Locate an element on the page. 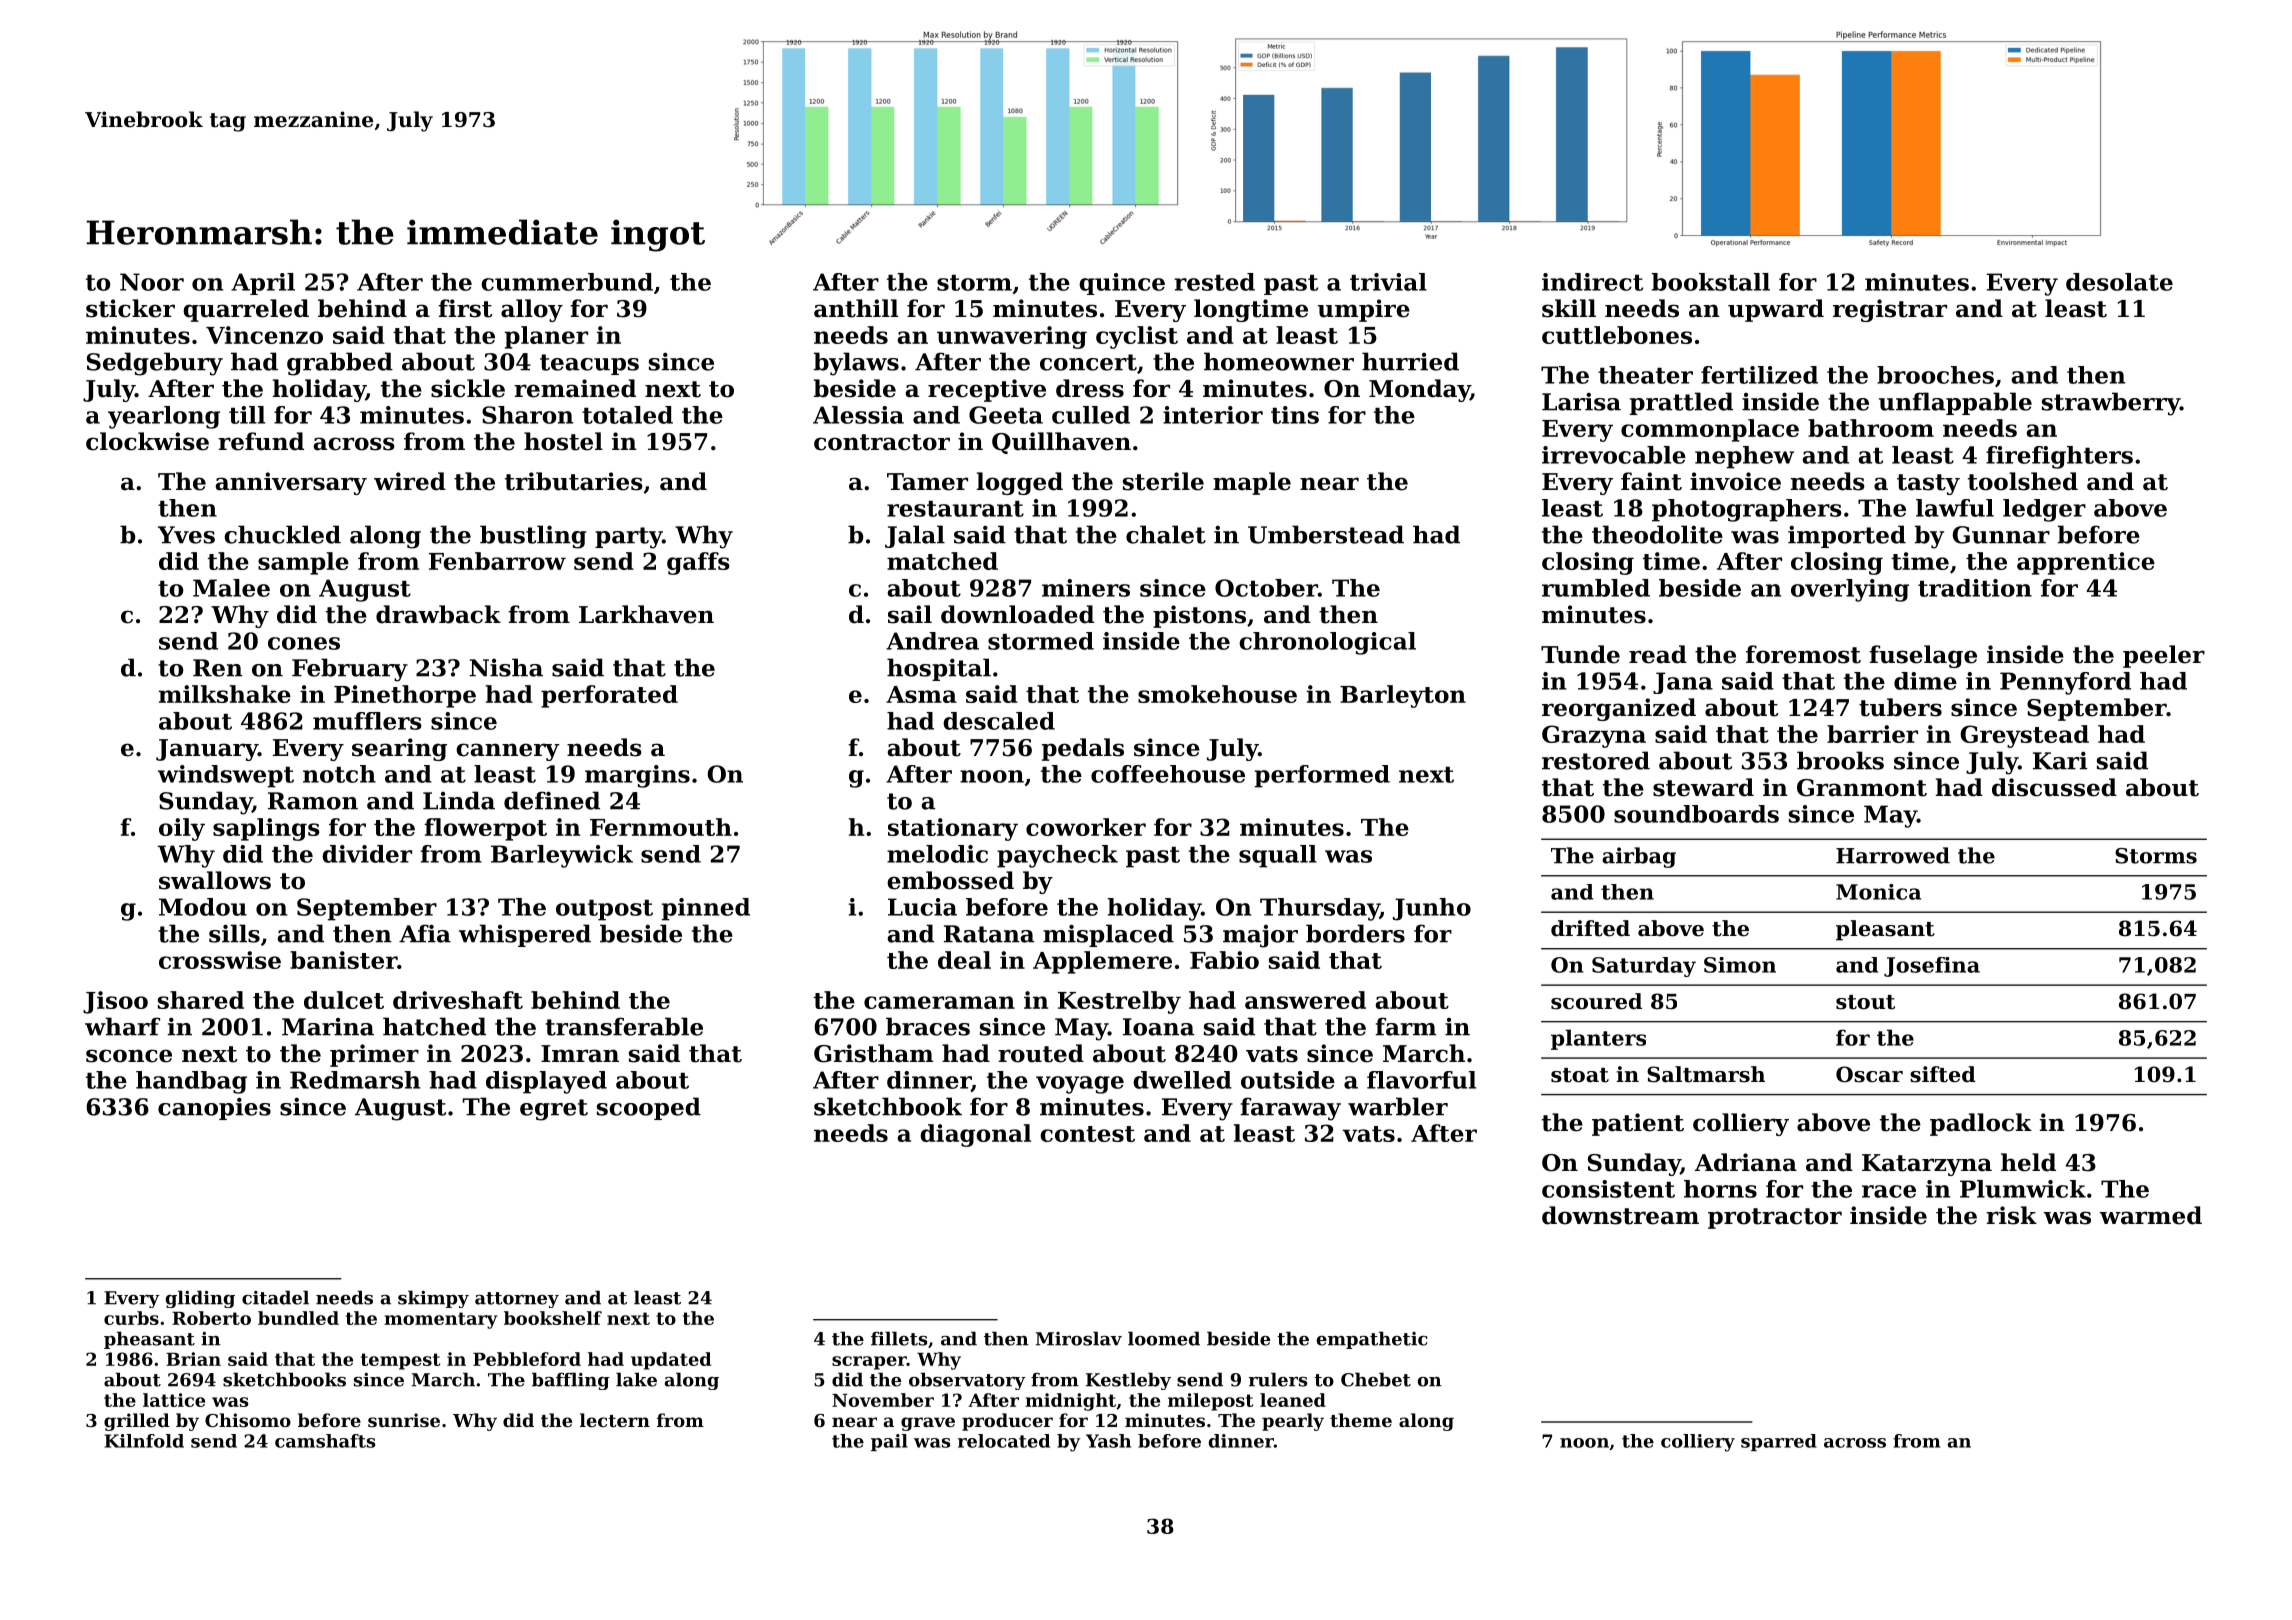  quince is located at coordinates (1122, 284).
